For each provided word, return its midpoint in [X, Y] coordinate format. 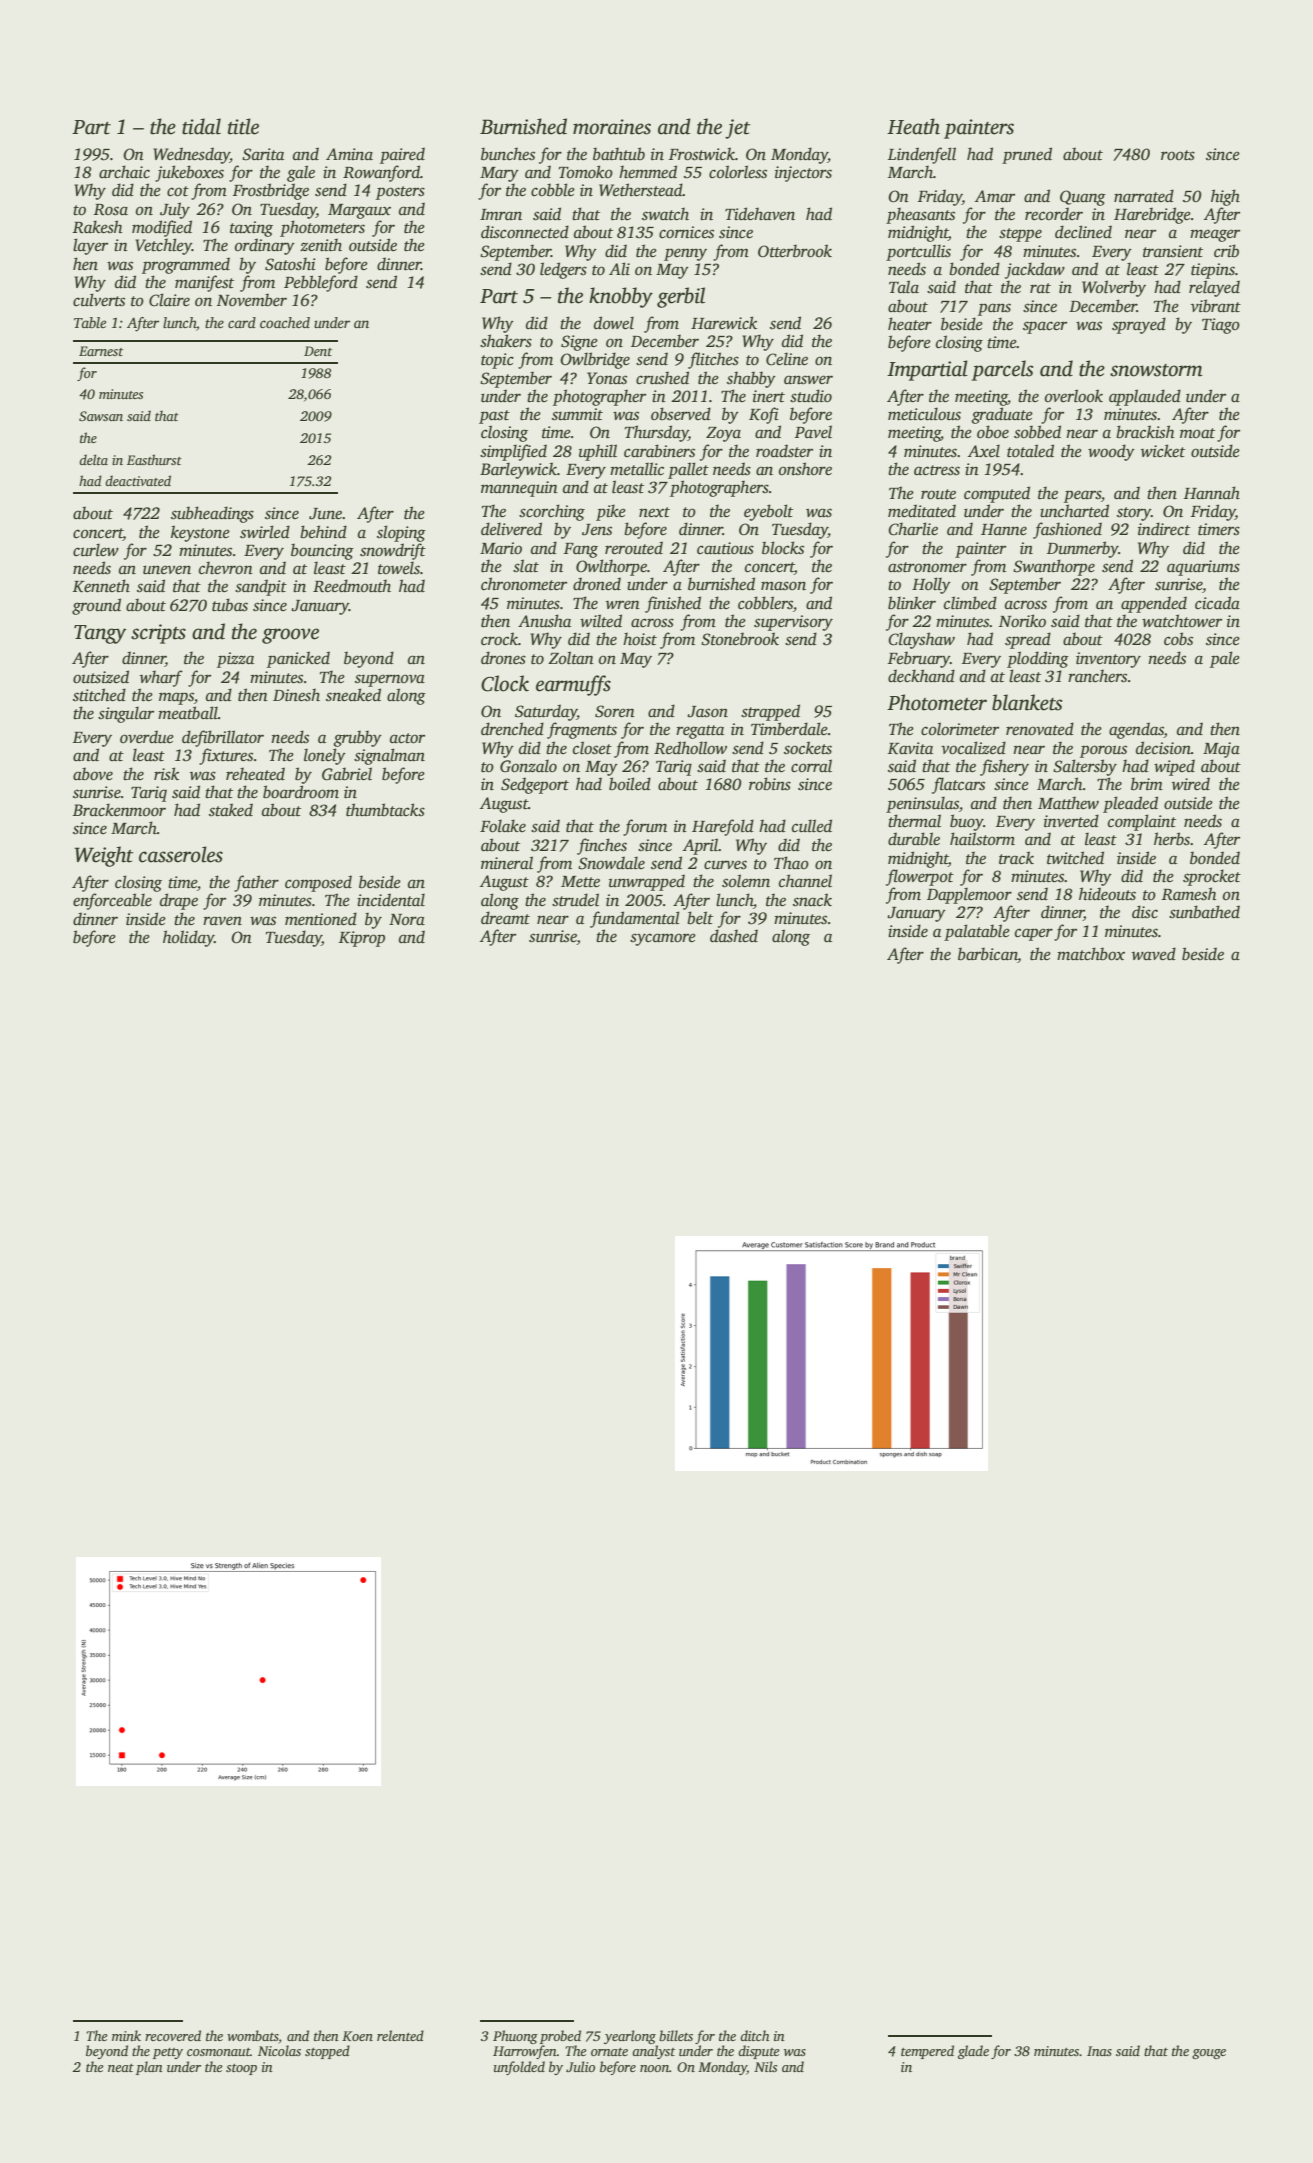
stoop [241, 2069]
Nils [765, 2066]
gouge [1209, 2054]
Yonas [607, 378]
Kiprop [362, 939]
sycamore [663, 939]
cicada [1217, 603]
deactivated [138, 480]
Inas [1099, 2051]
